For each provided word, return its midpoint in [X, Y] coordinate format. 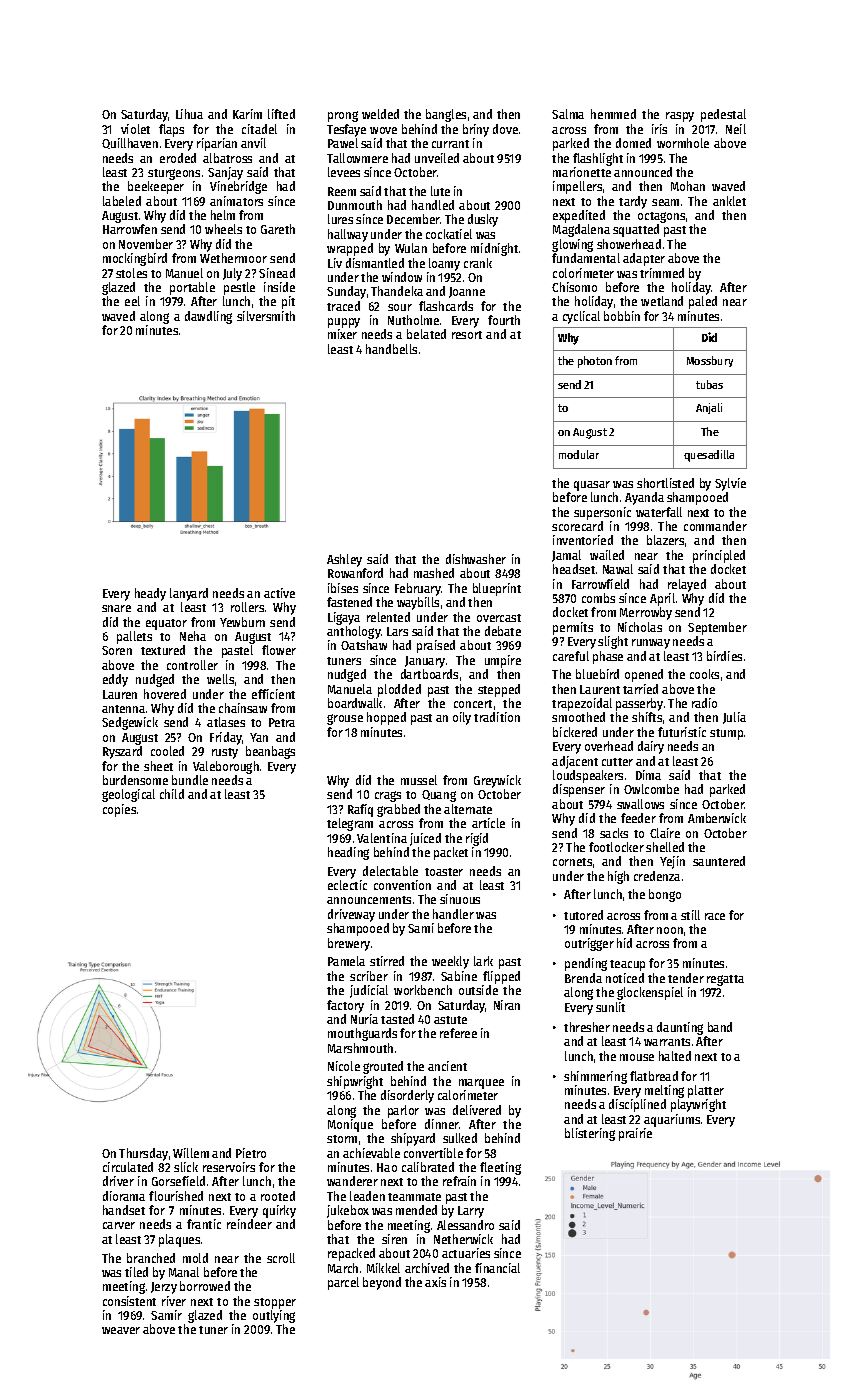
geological [128, 795]
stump [726, 734]
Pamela [346, 961]
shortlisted [665, 483]
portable [192, 288]
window [402, 277]
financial [497, 1268]
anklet [729, 201]
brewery [349, 944]
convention [402, 885]
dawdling [208, 317]
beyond [382, 1283]
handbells [391, 349]
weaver [121, 1330]
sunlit [610, 1007]
